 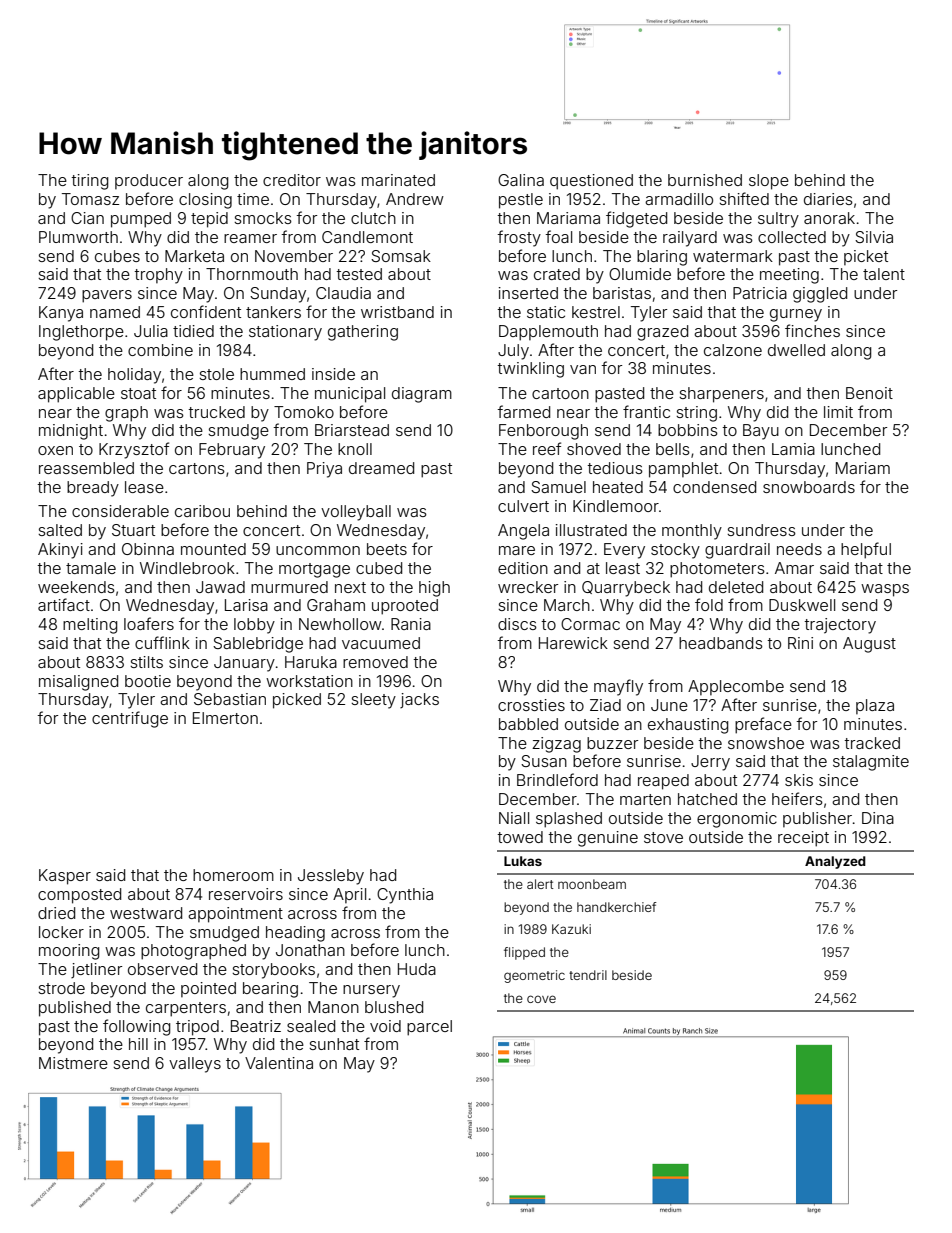 I want to click on tedious, so click(x=615, y=468).
